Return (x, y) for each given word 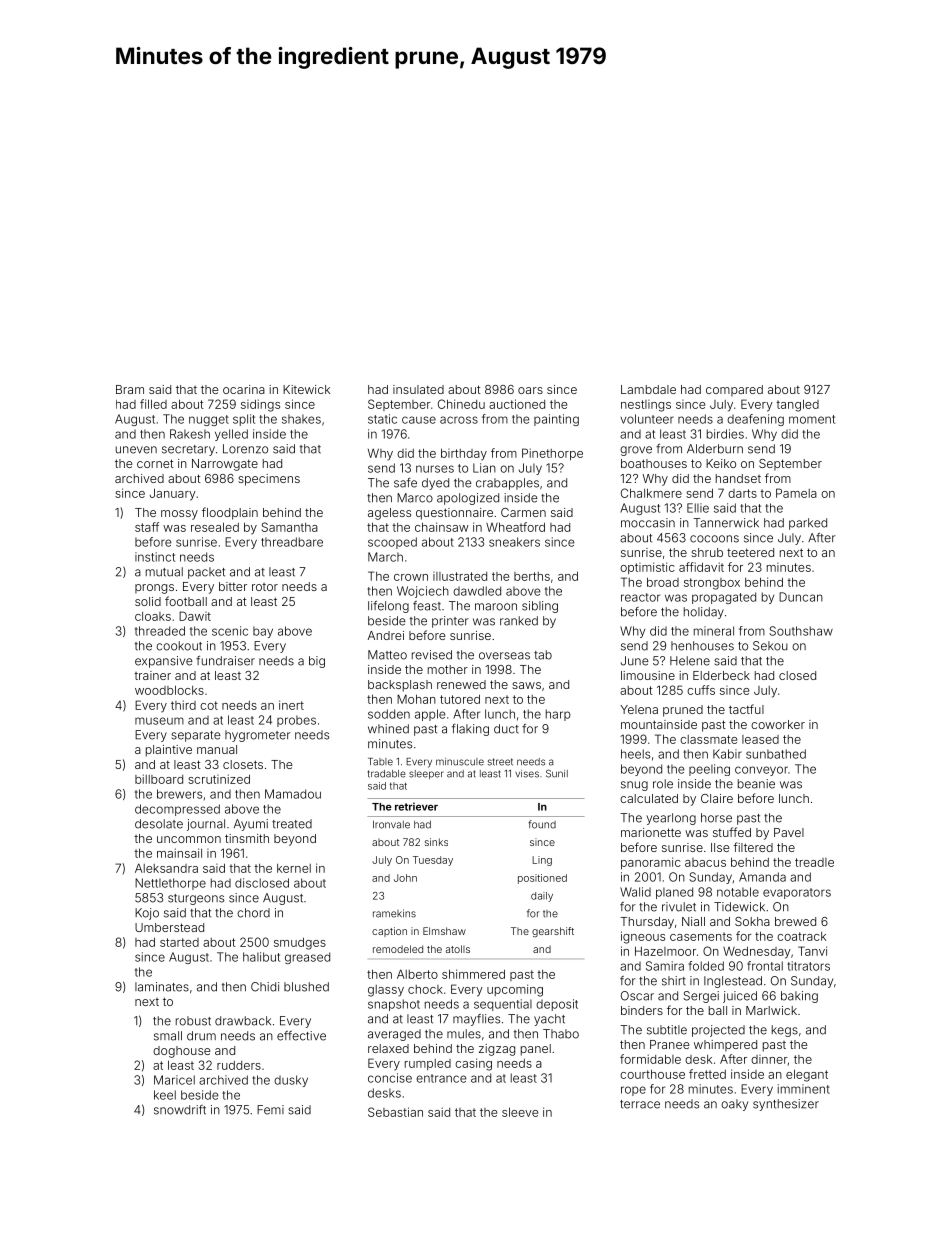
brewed (795, 921)
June (635, 661)
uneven (136, 450)
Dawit (195, 616)
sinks (436, 842)
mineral (714, 631)
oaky (734, 1105)
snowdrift (180, 1110)
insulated (418, 389)
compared (734, 391)
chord (253, 913)
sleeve (520, 1112)
